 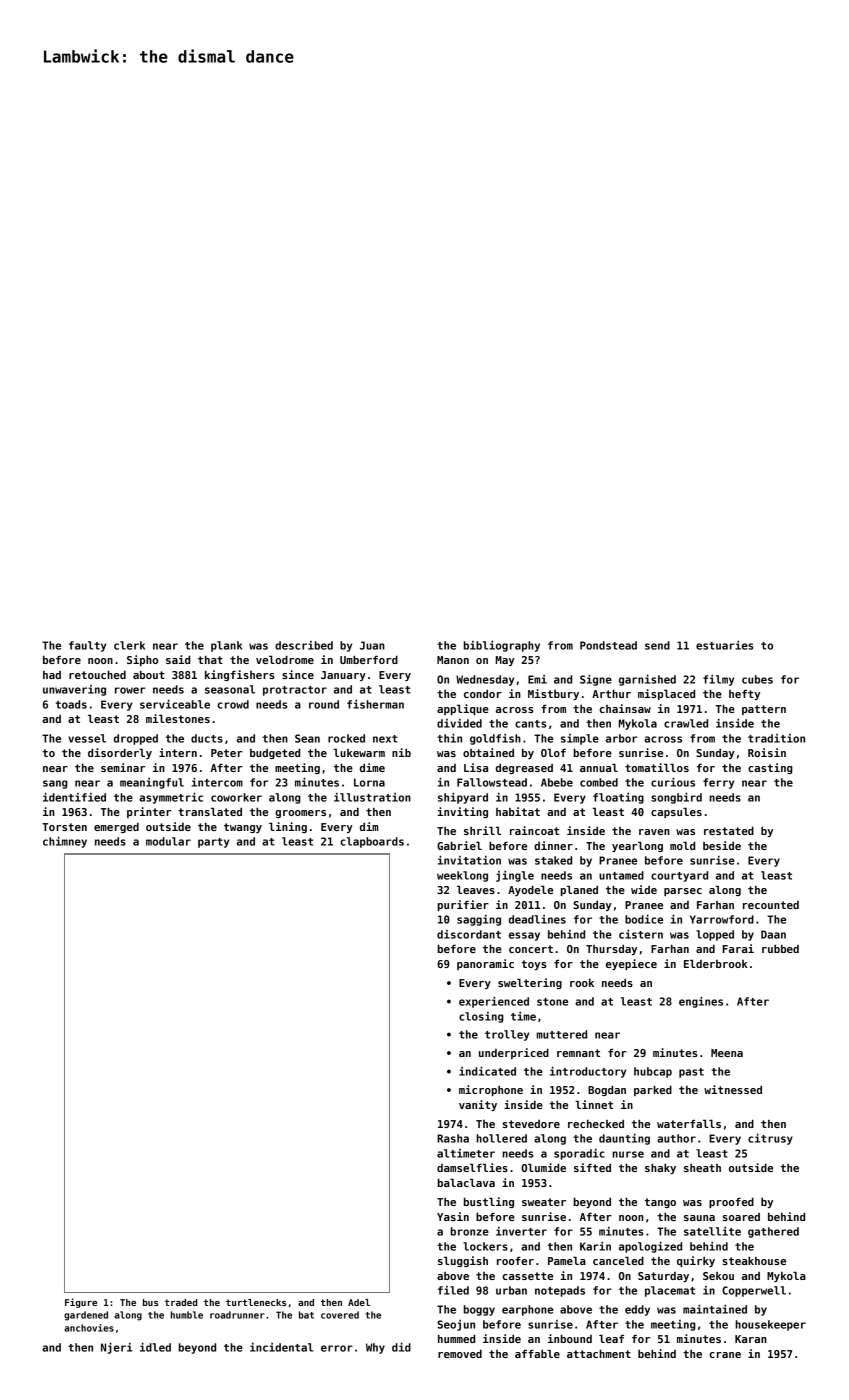 I want to click on sang, so click(x=55, y=784).
